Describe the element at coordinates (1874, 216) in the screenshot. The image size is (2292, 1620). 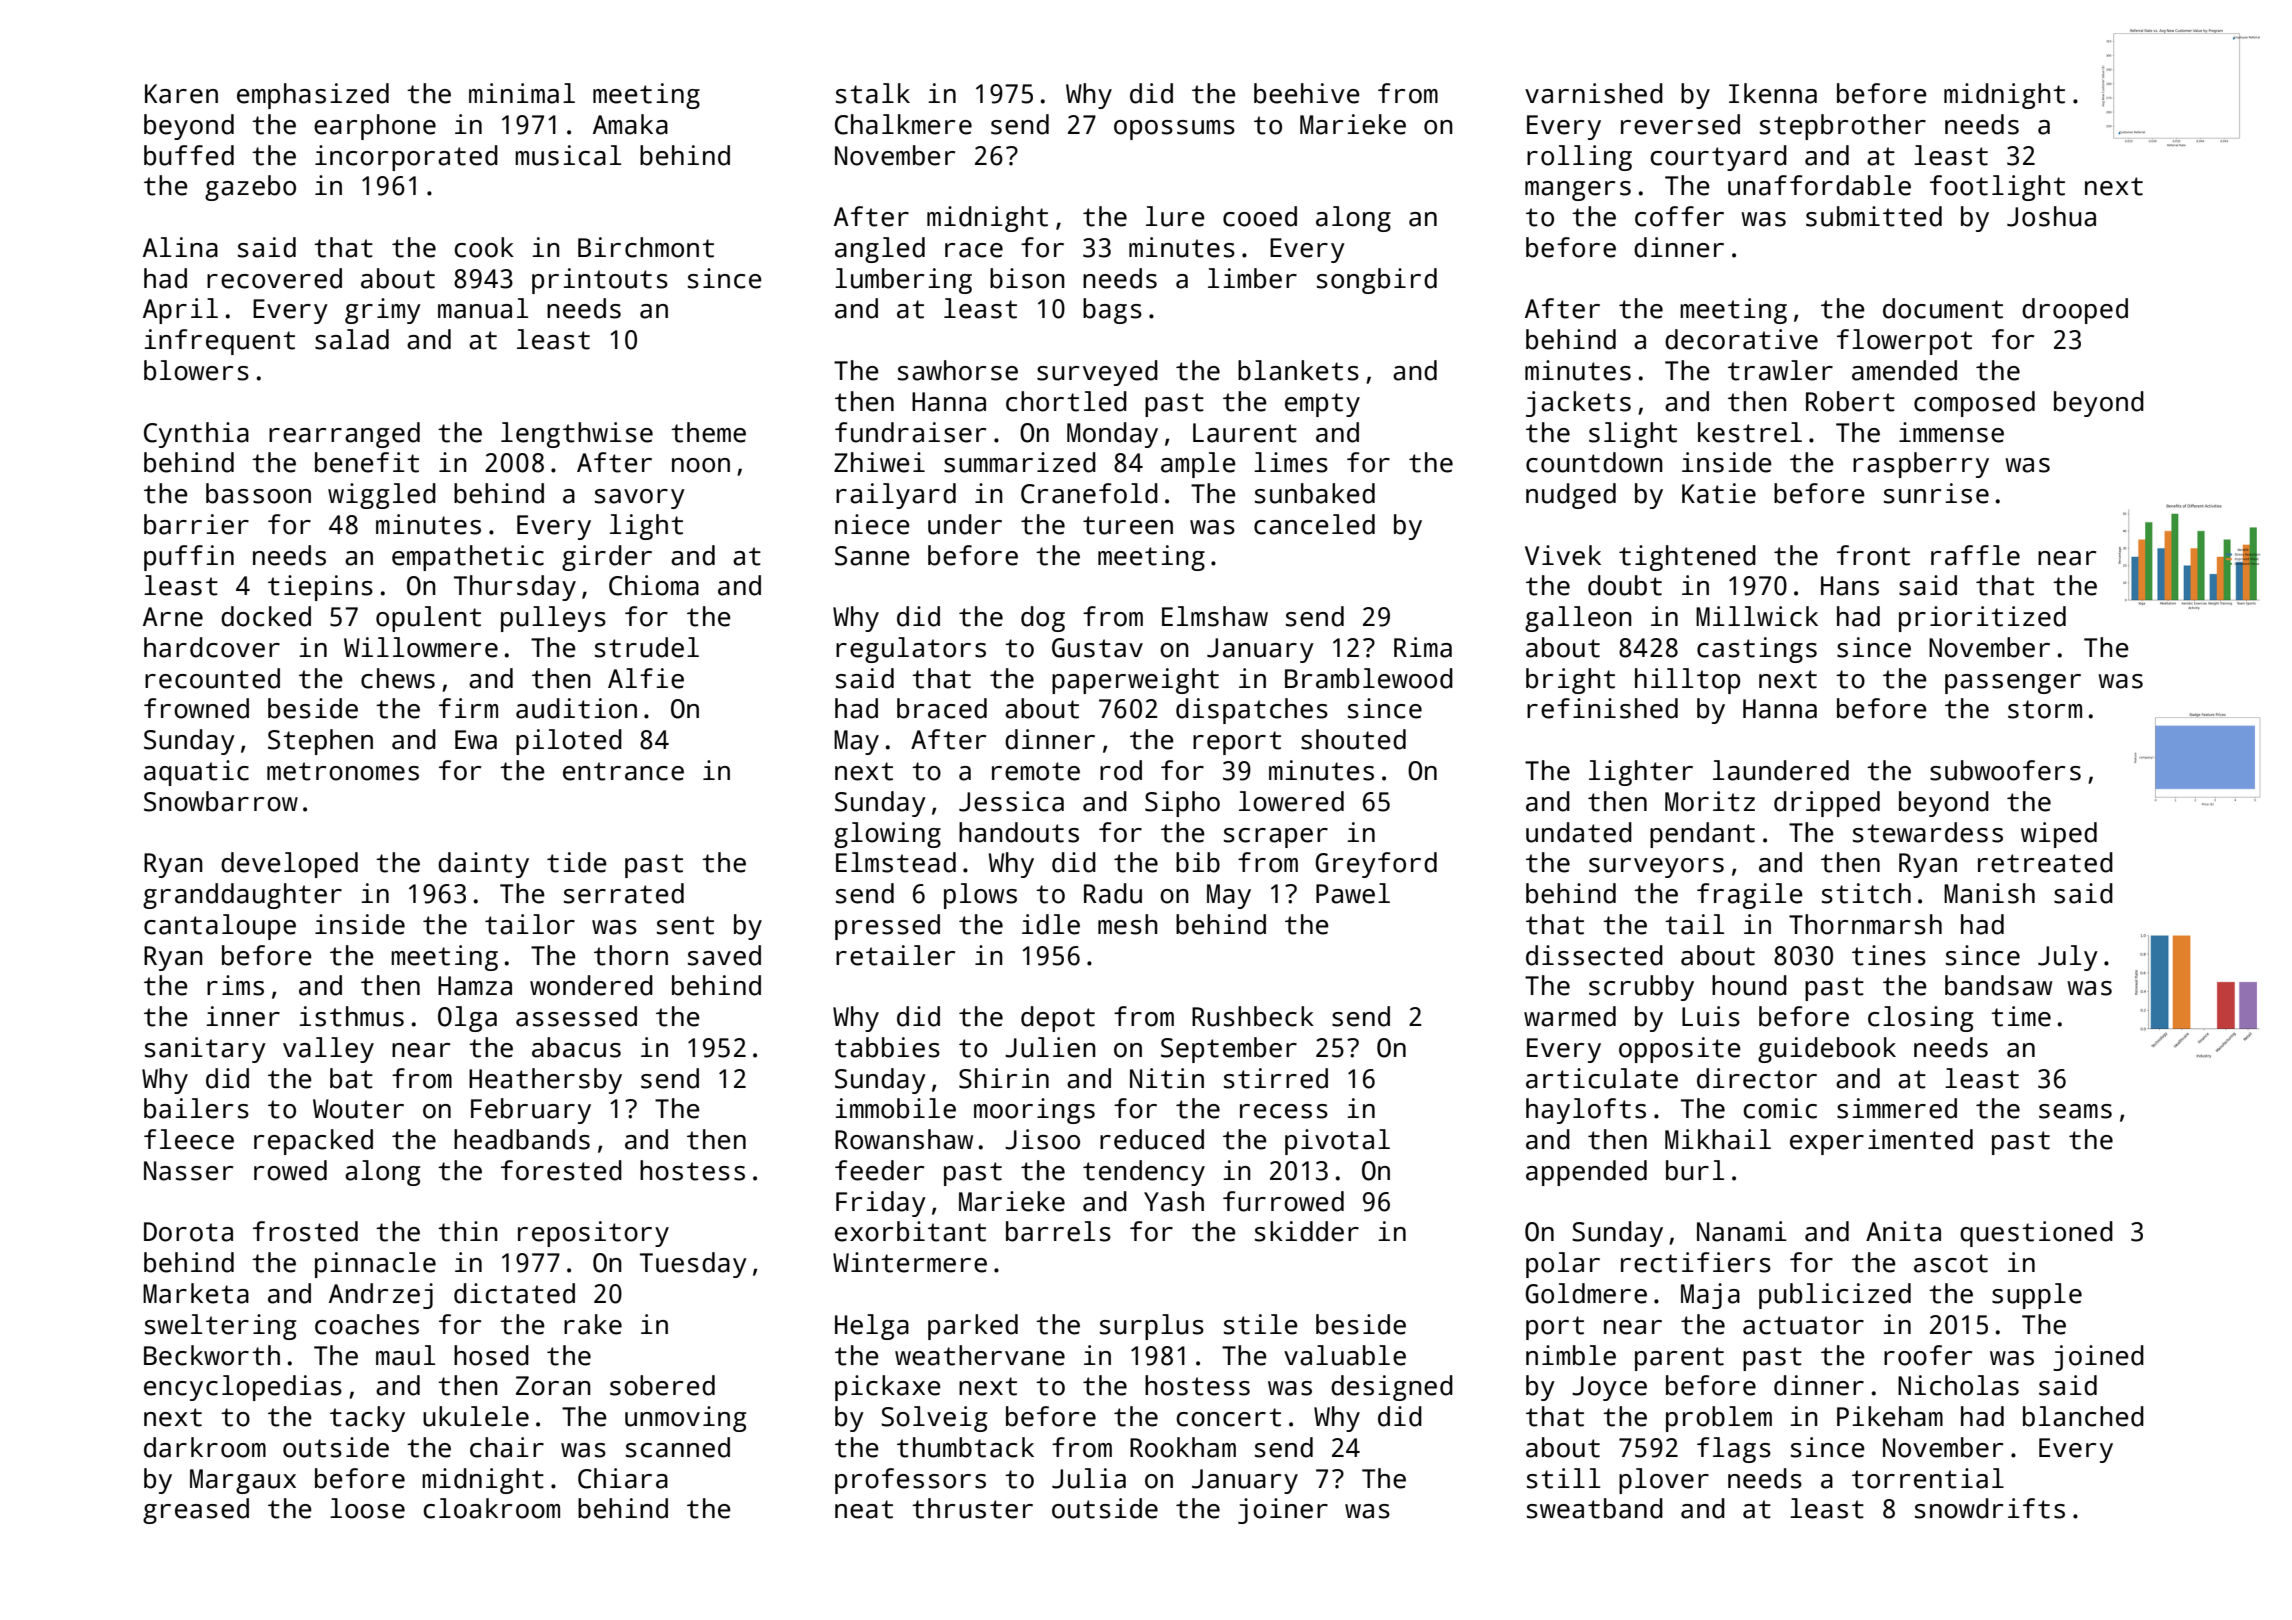
I see `submitted` at that location.
